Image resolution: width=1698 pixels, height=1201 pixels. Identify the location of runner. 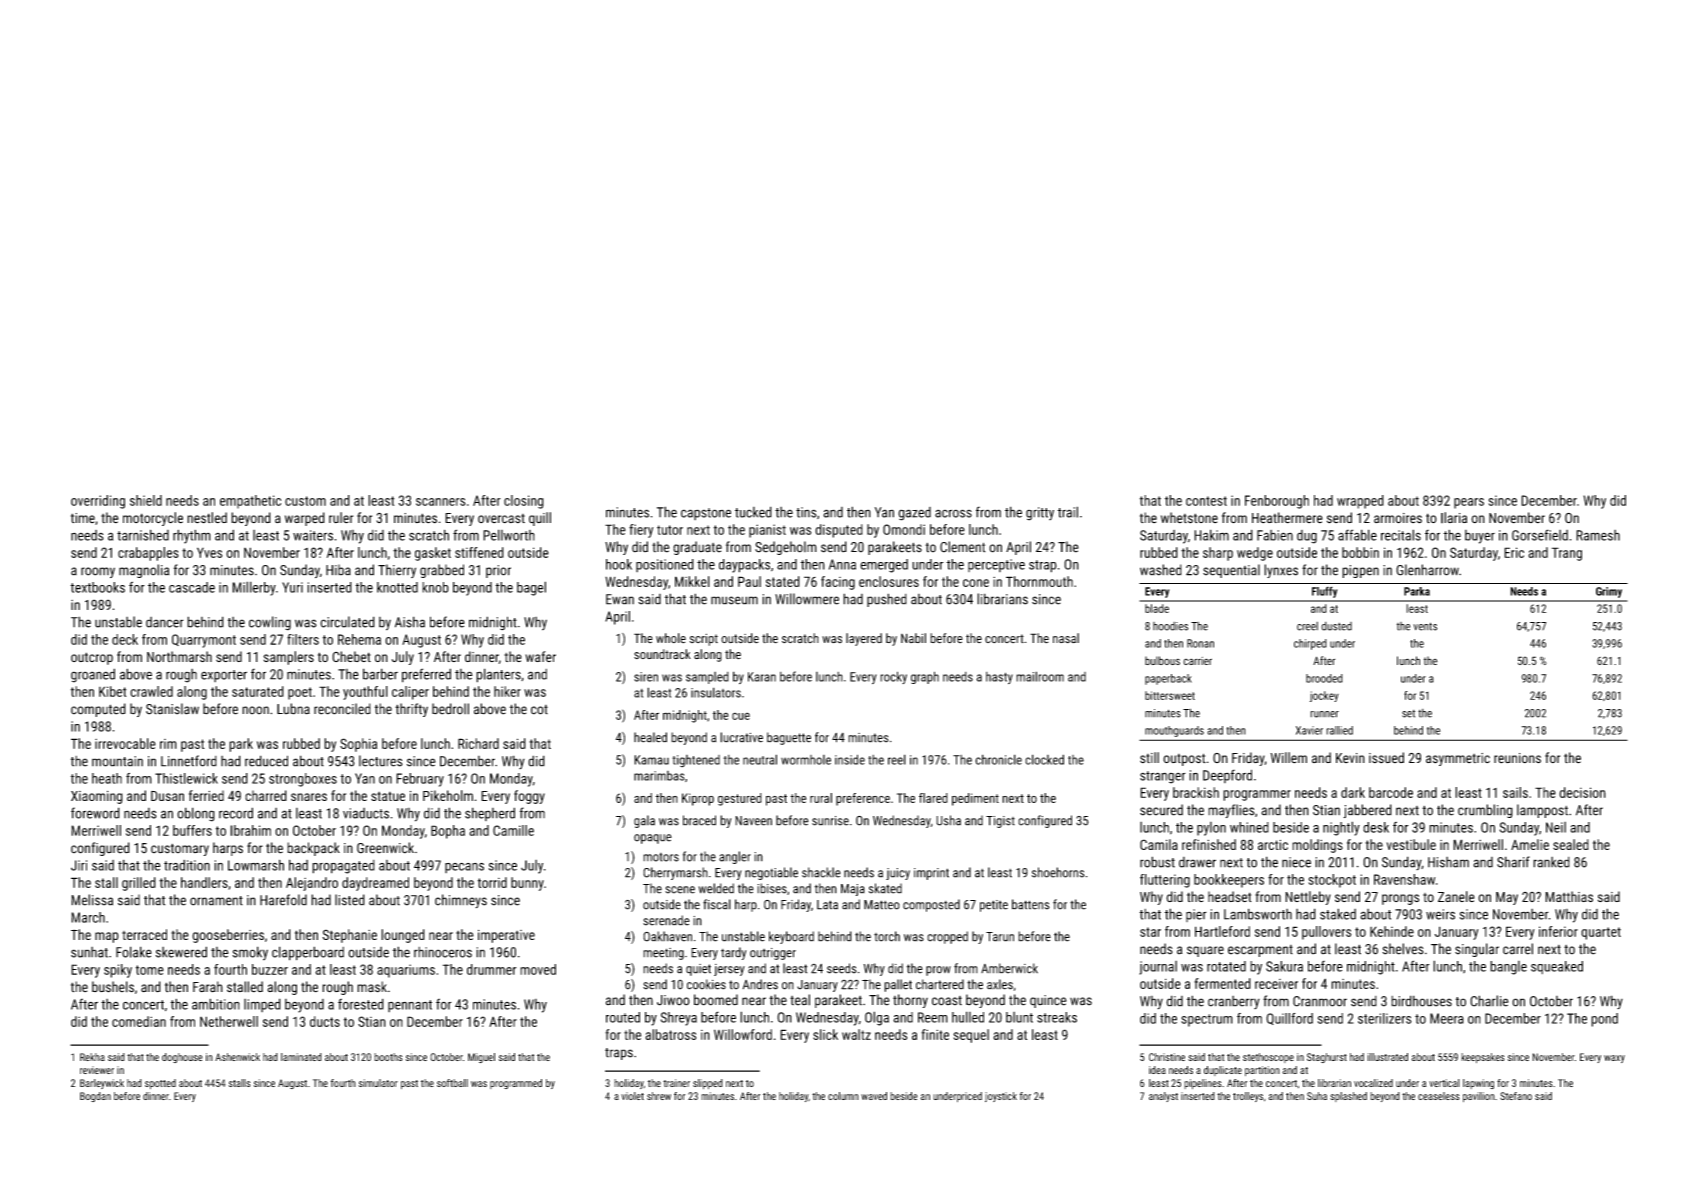
(1324, 714).
